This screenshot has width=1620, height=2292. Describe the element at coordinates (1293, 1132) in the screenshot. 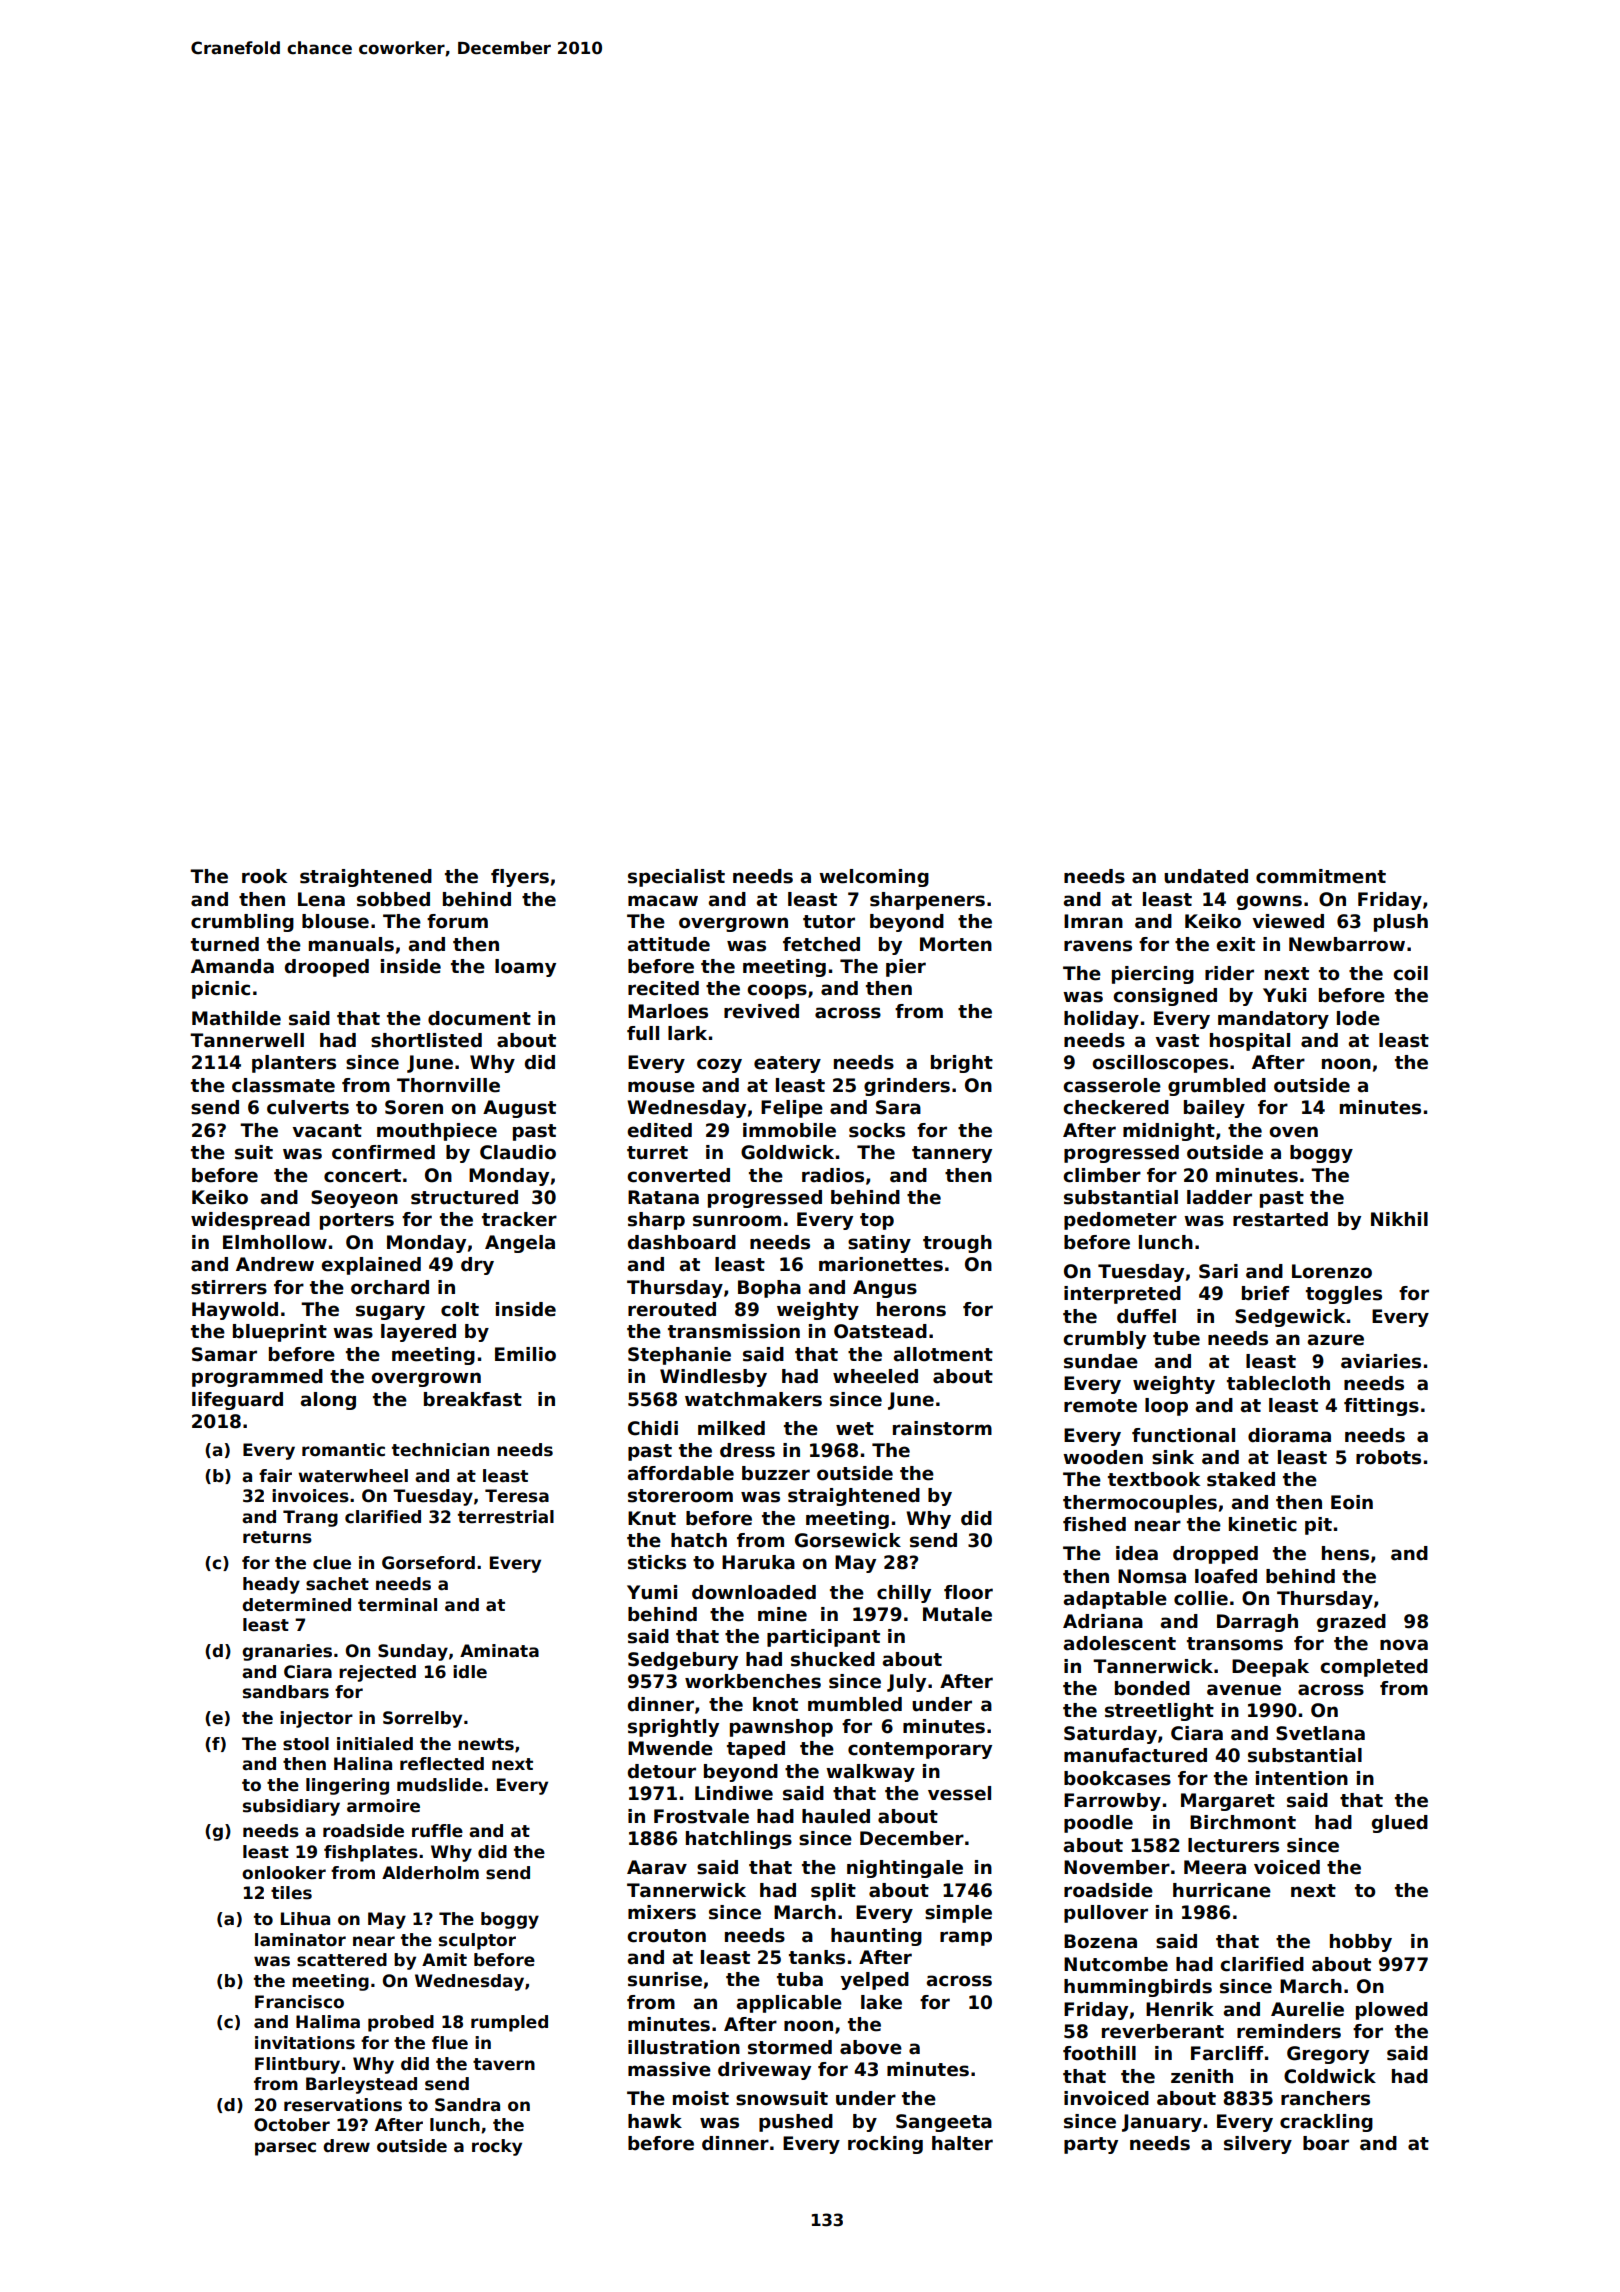

I see `oven` at that location.
